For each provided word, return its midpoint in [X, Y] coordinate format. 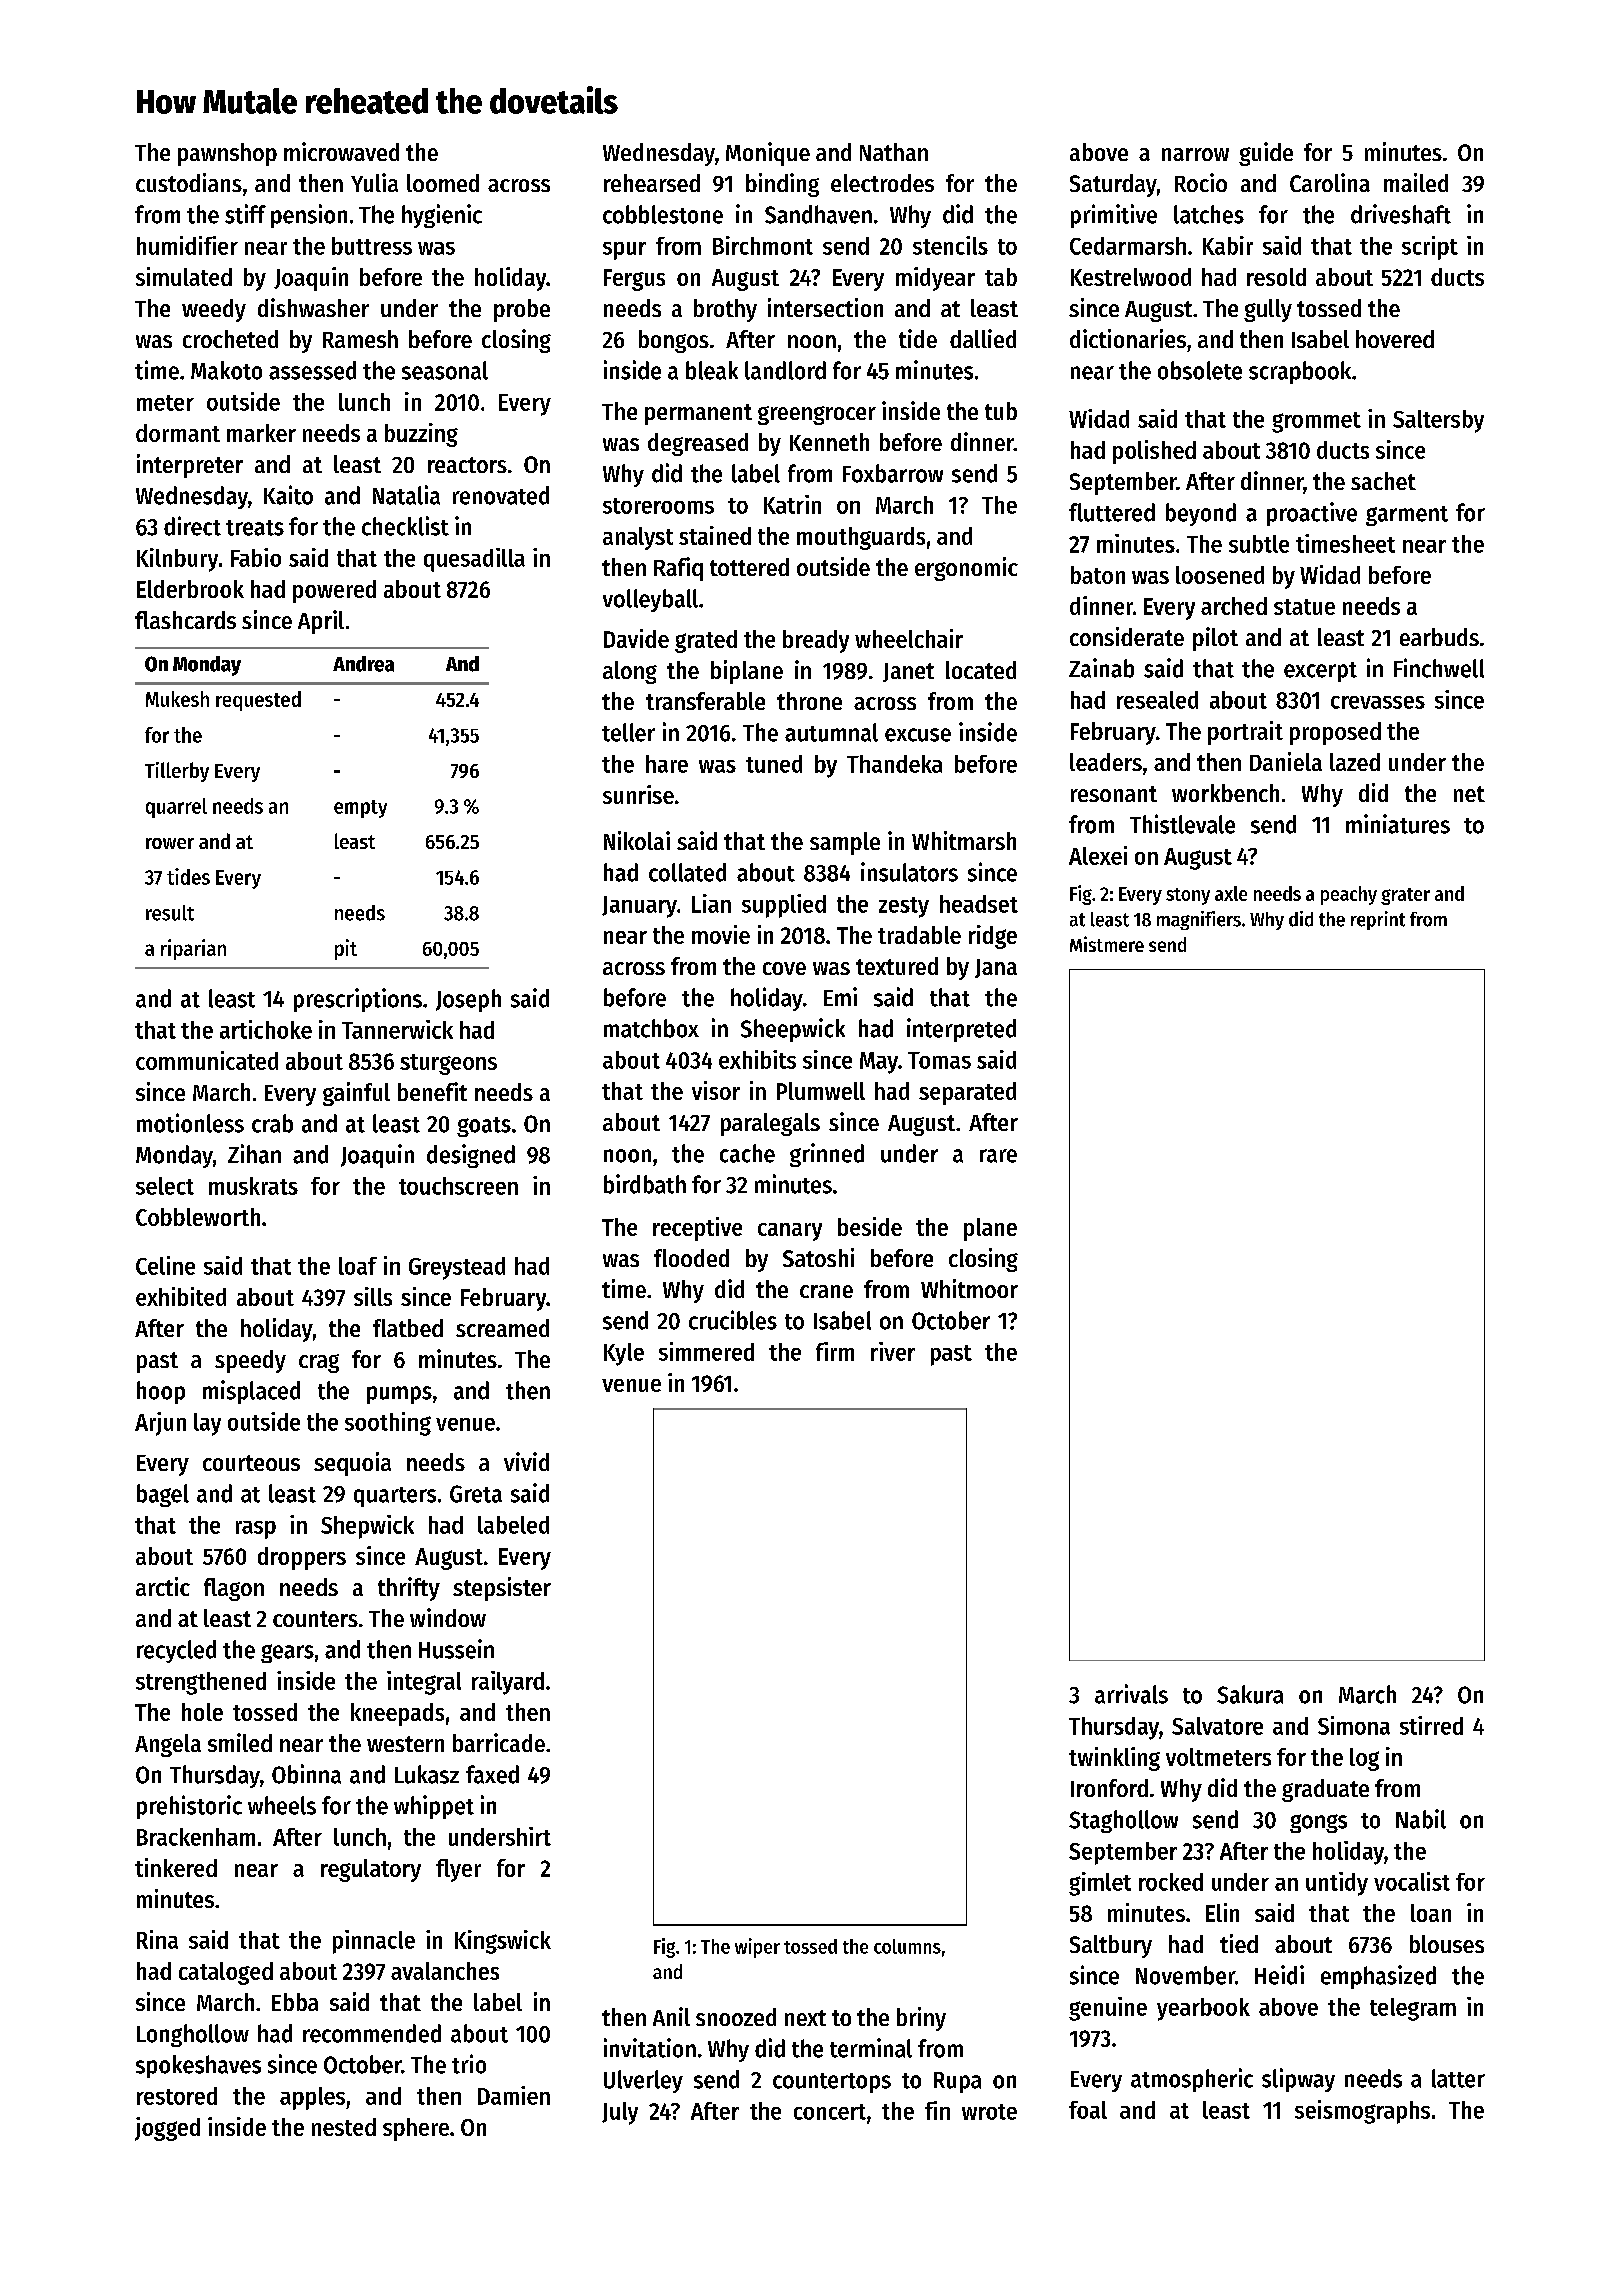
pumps [399, 1395]
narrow [1195, 154]
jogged [167, 2129]
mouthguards [861, 538]
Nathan [894, 152]
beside [870, 1226]
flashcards [185, 620]
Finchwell [1439, 668]
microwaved [341, 151]
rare [998, 1156]
